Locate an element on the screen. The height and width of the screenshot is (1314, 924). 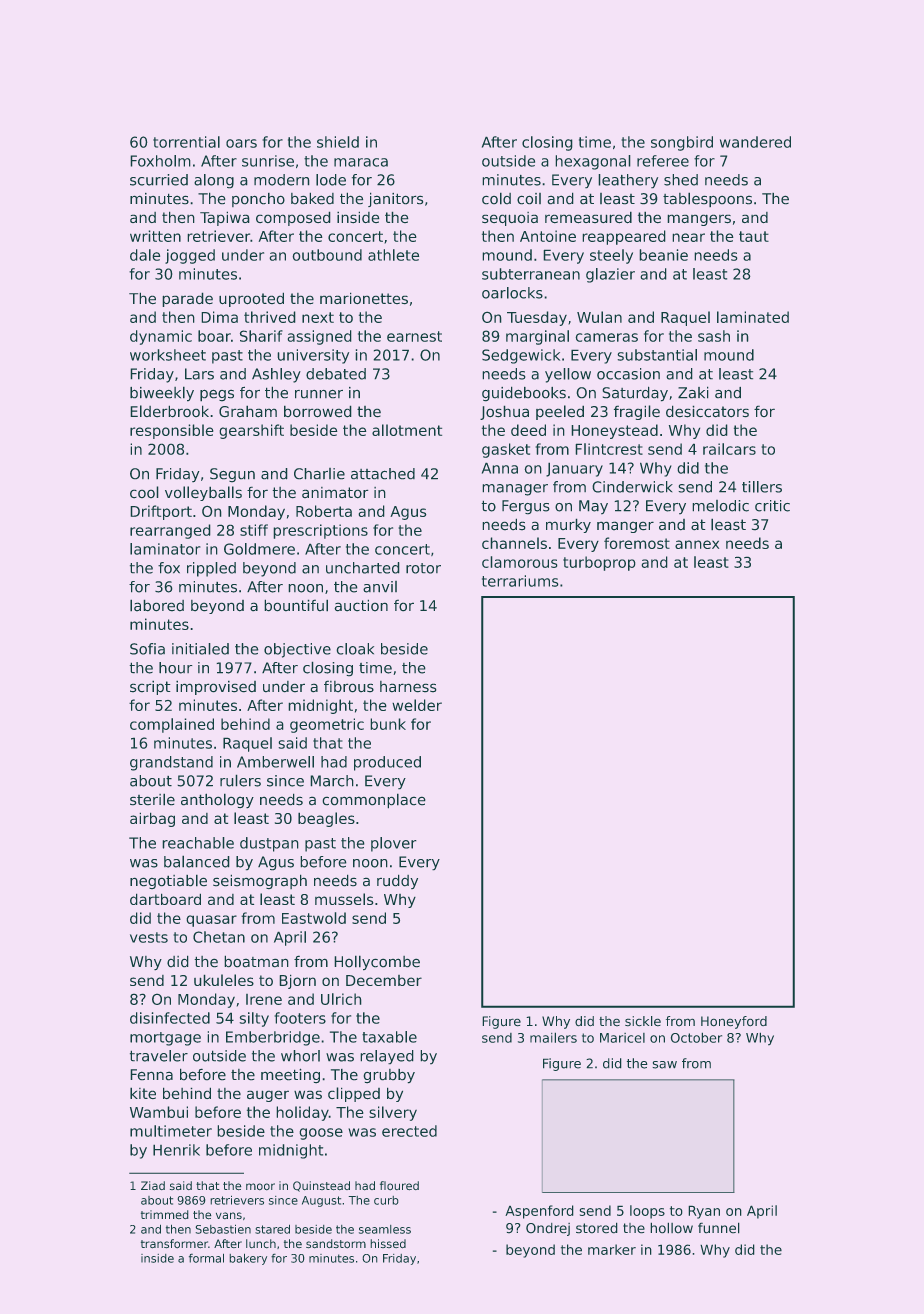
ruddy is located at coordinates (397, 881).
